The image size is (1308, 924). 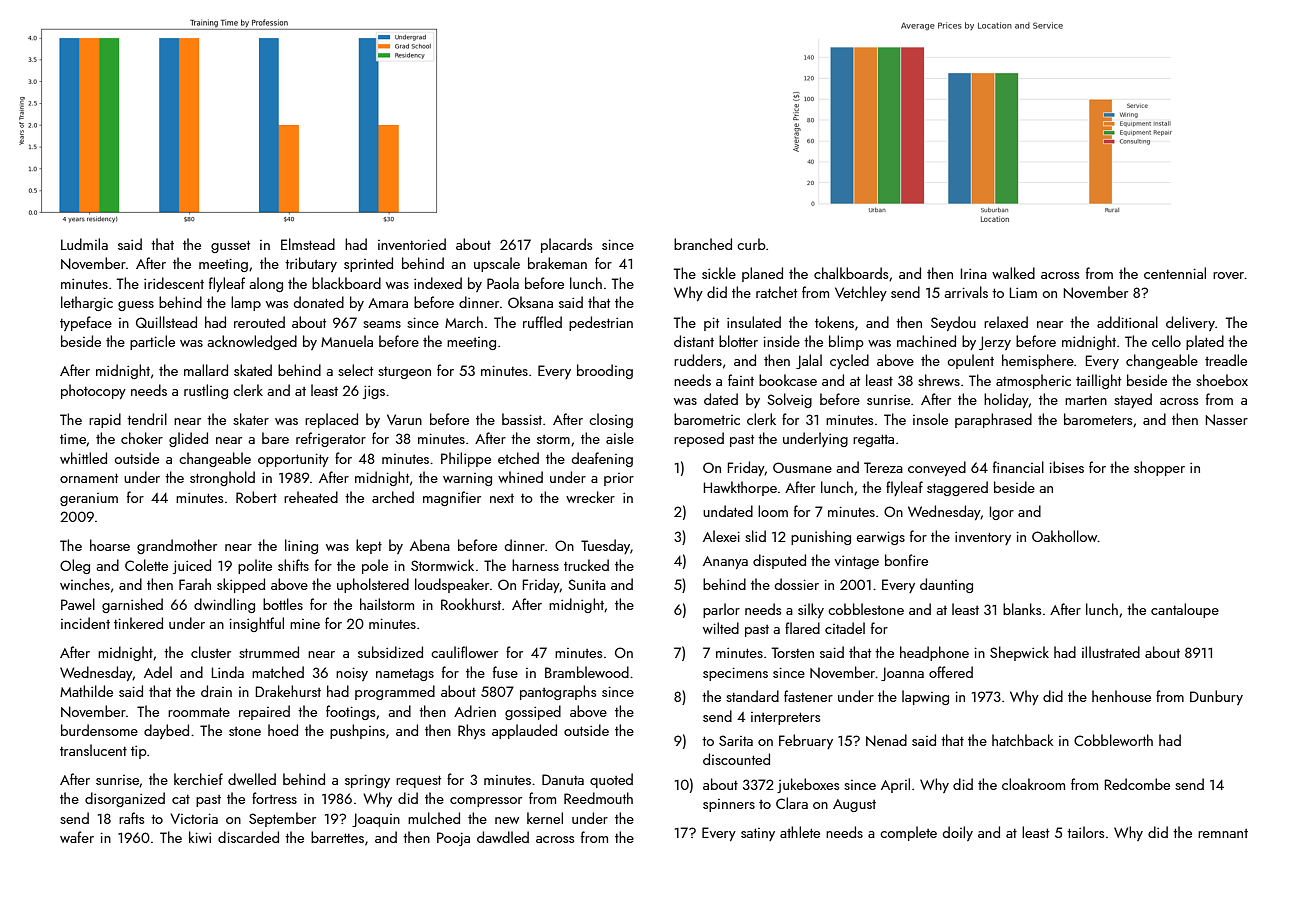 I want to click on Elmstead, so click(x=308, y=244).
